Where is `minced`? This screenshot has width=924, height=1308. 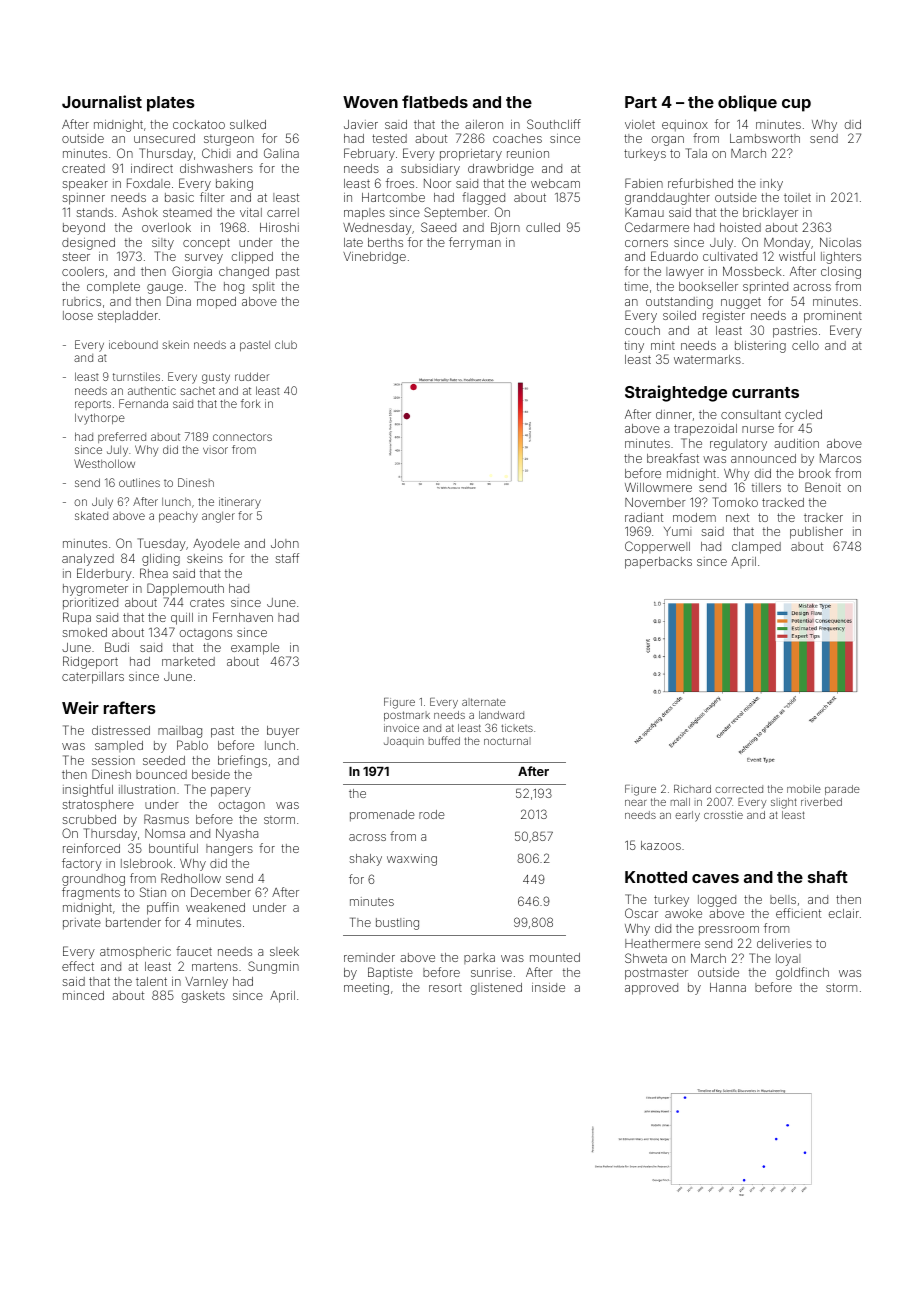 minced is located at coordinates (83, 995).
